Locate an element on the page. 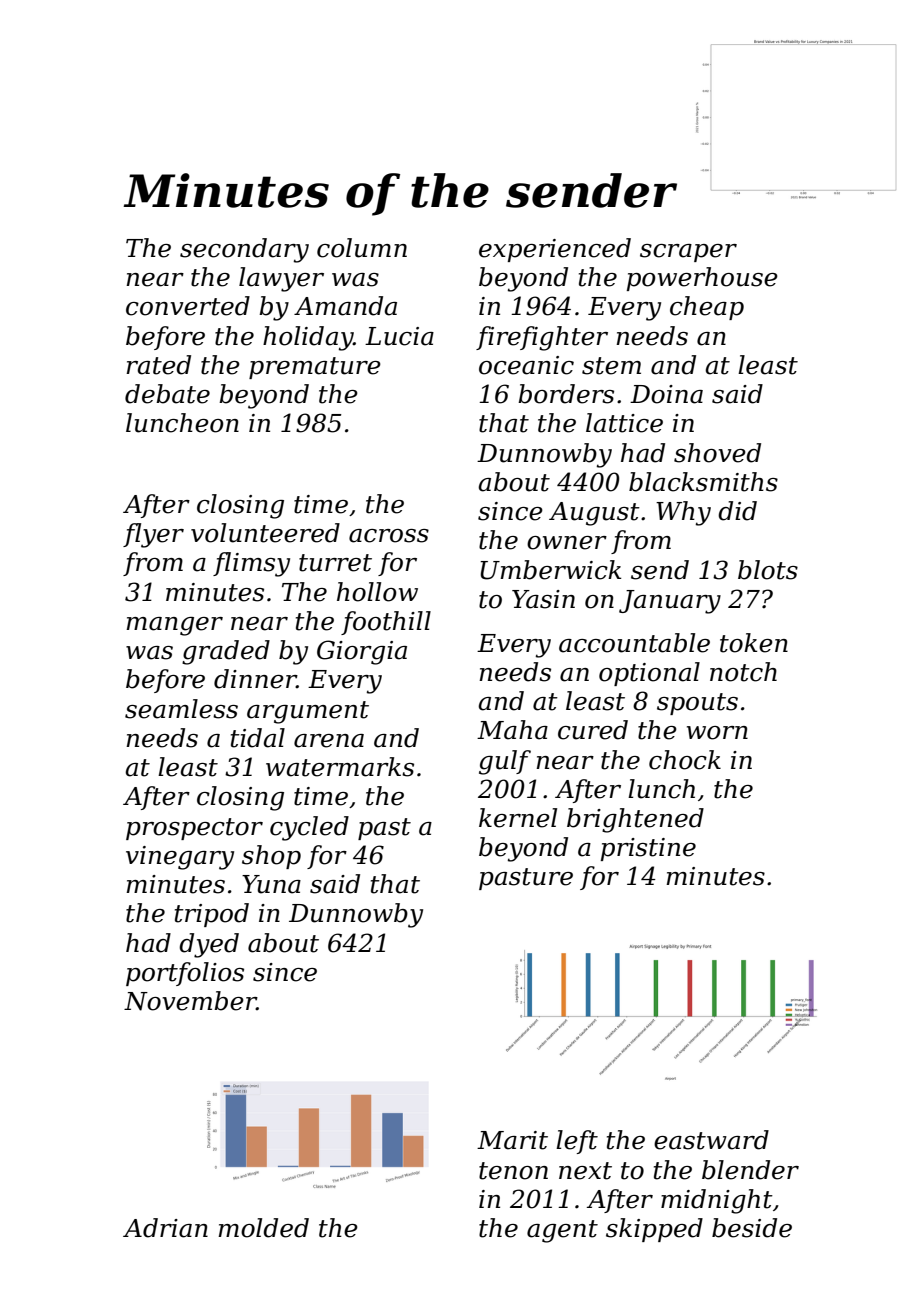  manger is located at coordinates (174, 626).
